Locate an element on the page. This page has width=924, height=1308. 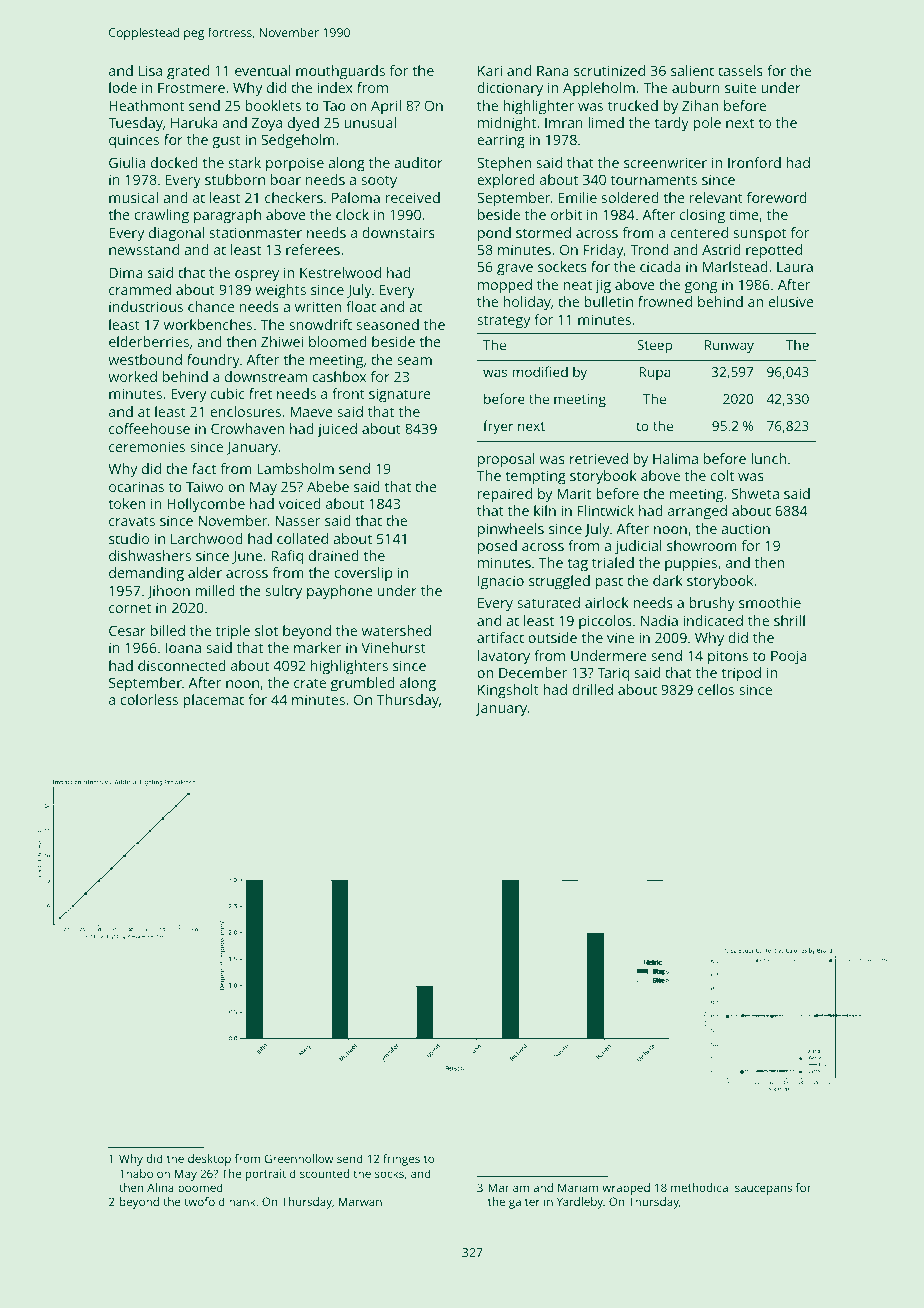
Nadia is located at coordinates (659, 620).
